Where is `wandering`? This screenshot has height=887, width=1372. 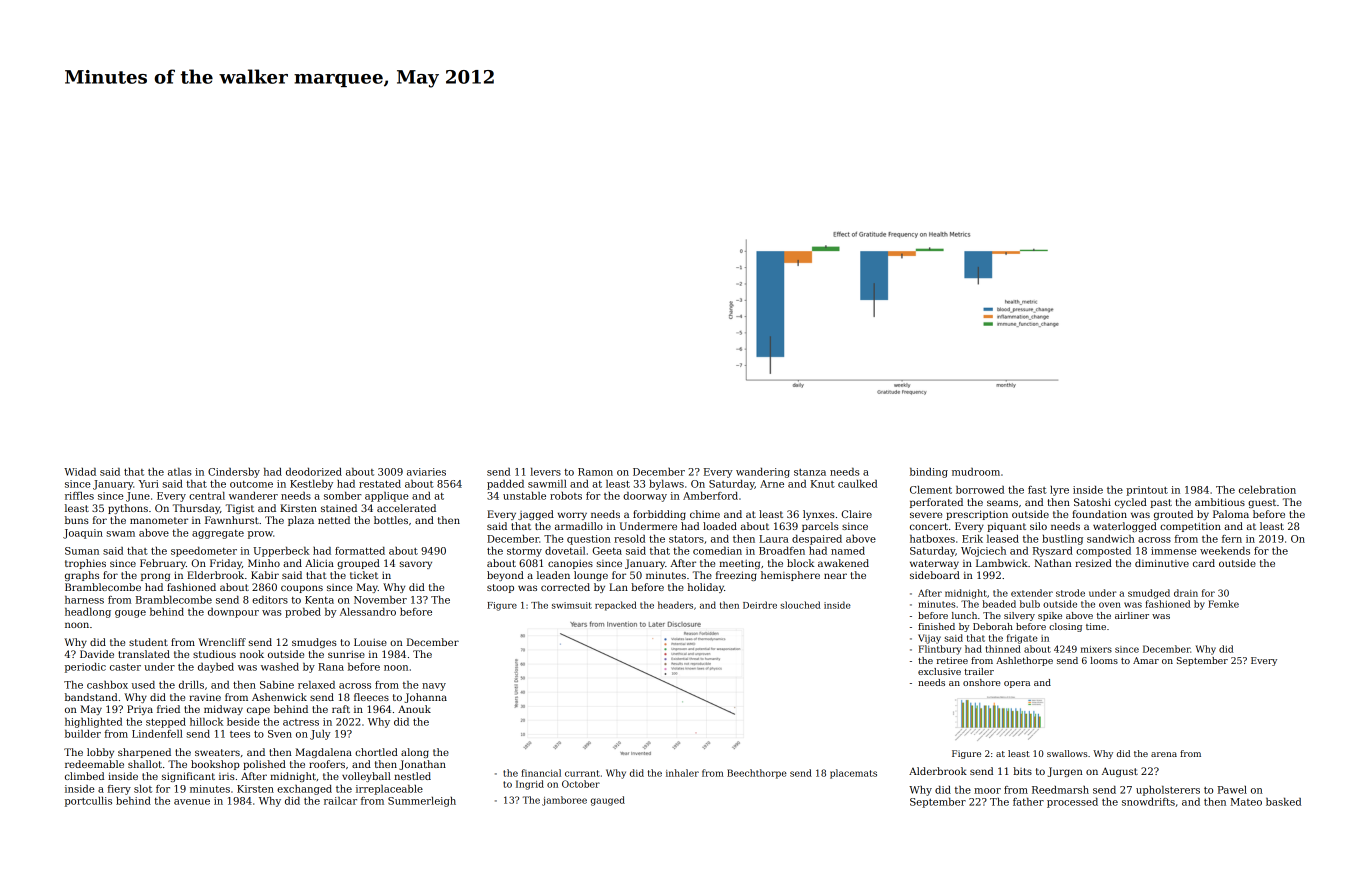
wandering is located at coordinates (763, 473).
